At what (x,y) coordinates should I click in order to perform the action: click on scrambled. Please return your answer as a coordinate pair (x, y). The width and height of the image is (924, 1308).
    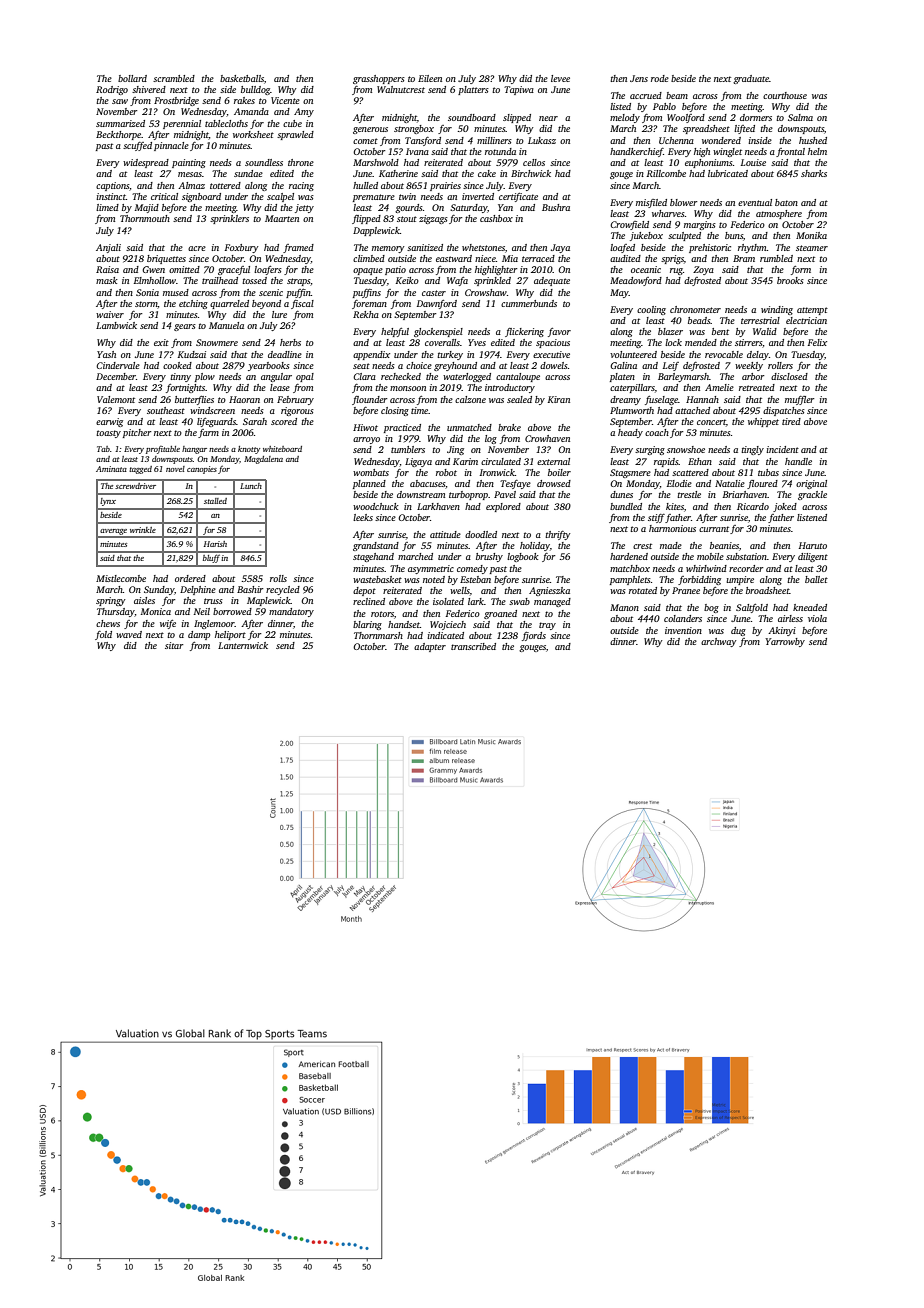
    Looking at the image, I should click on (174, 78).
